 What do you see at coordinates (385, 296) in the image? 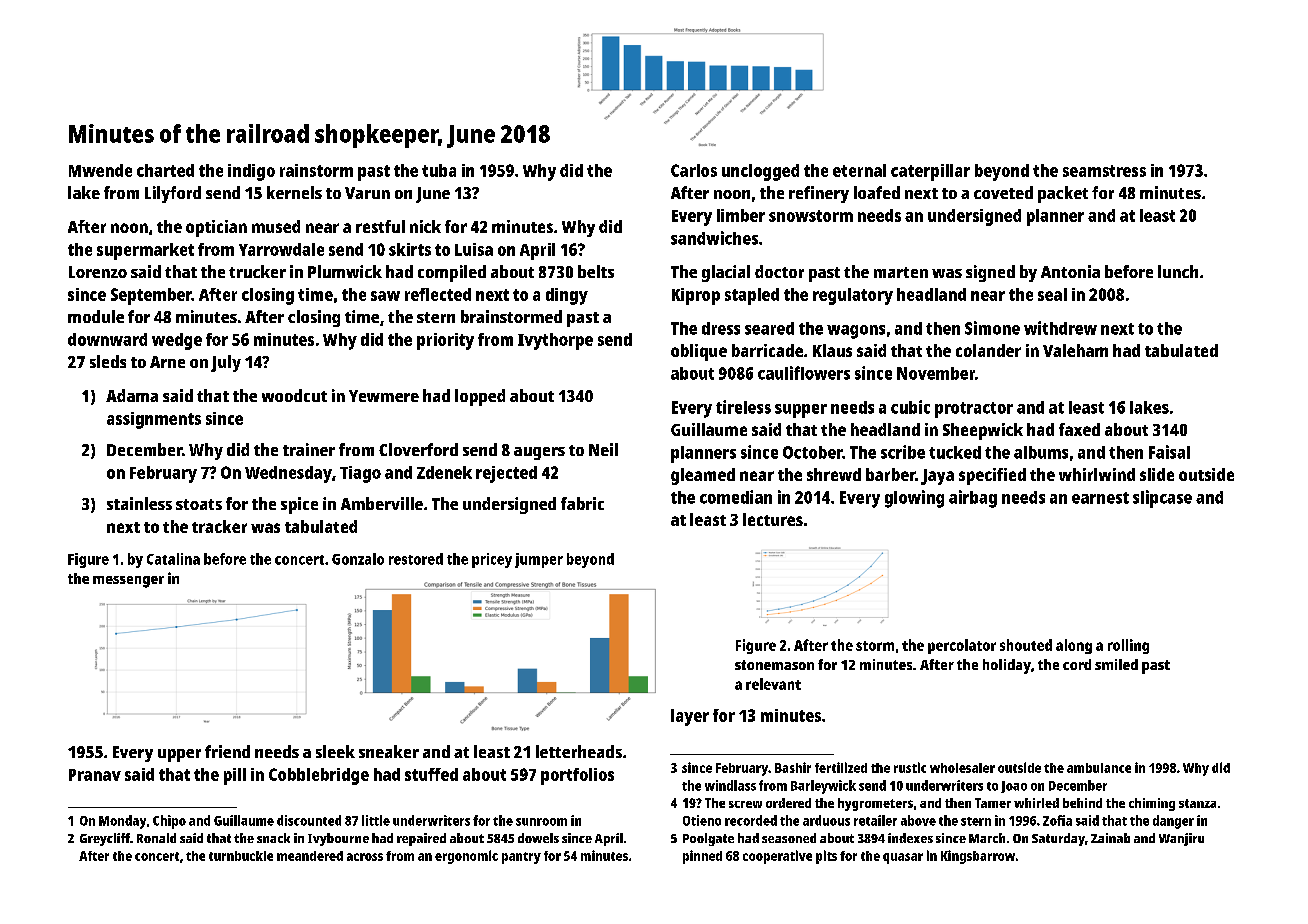
I see `saw` at bounding box center [385, 296].
